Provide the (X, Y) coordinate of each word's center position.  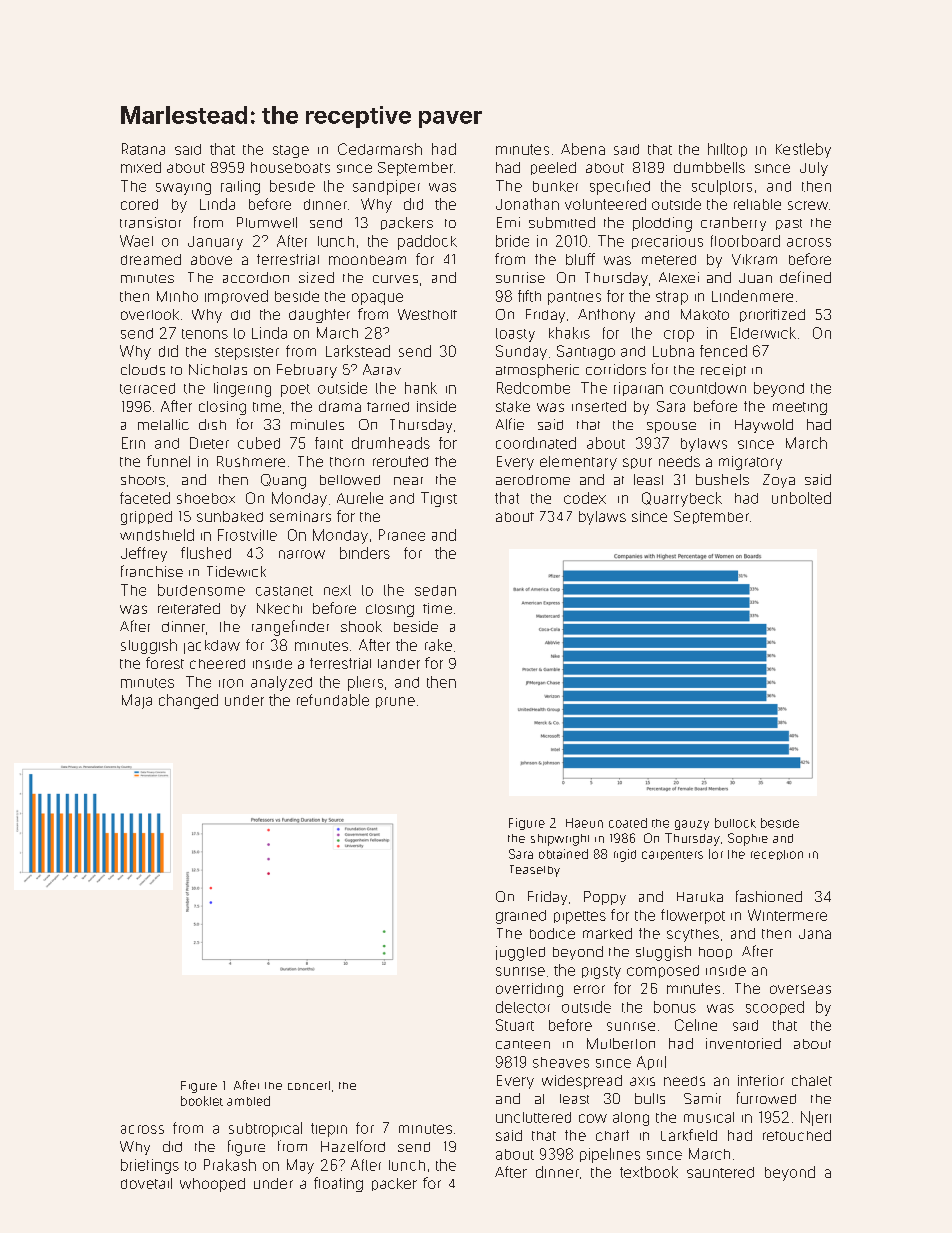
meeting (800, 408)
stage (291, 151)
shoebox (206, 498)
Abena (583, 149)
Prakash (230, 1165)
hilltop (727, 150)
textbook (649, 1172)
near (408, 481)
